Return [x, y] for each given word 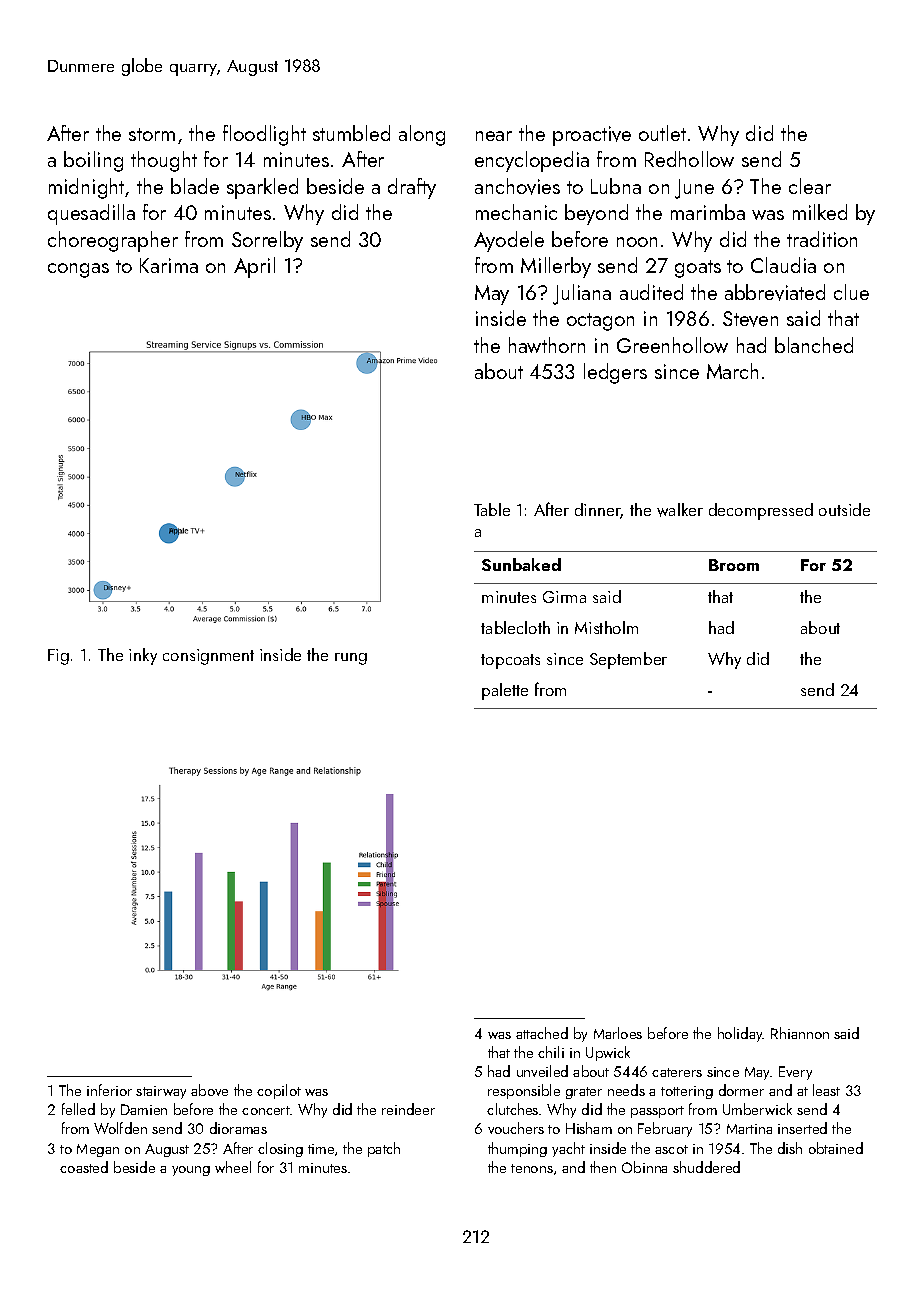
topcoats [510, 661]
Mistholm [606, 627]
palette [505, 691]
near [494, 136]
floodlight [264, 135]
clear [810, 186]
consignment [208, 657]
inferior [109, 1090]
